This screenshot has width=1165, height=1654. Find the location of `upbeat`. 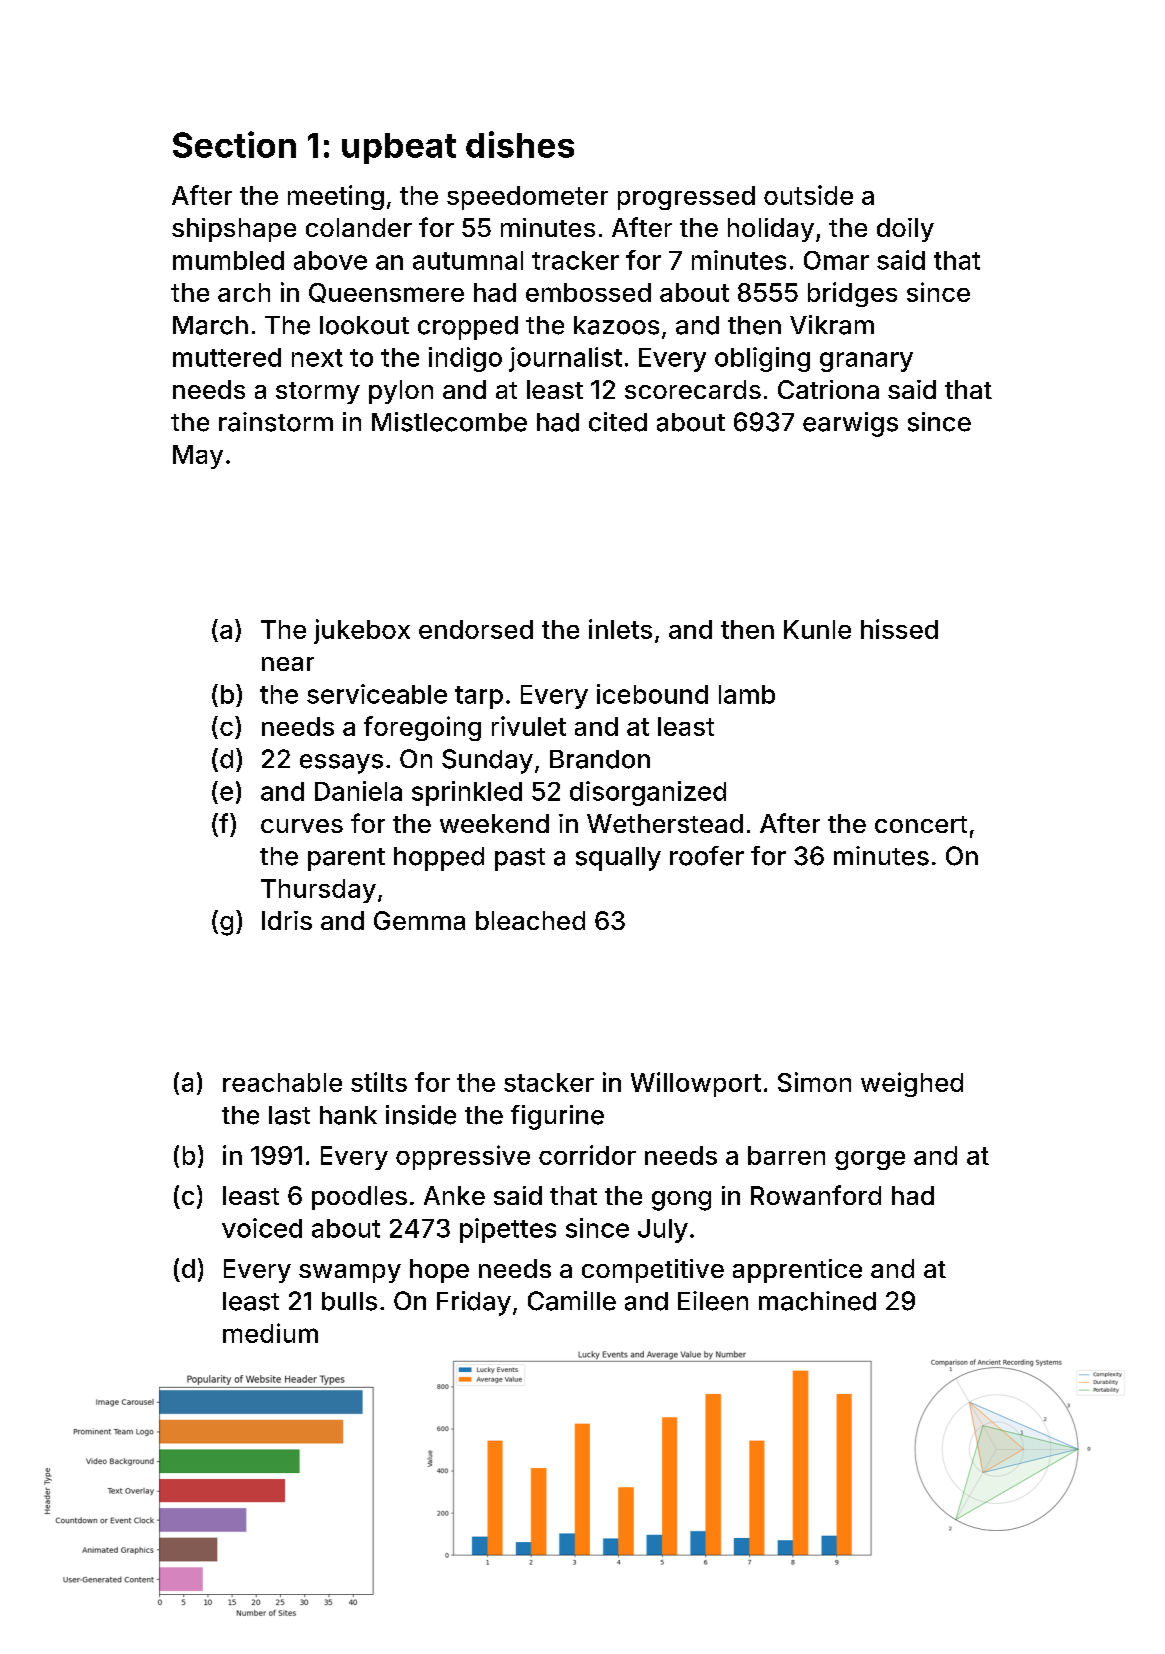

upbeat is located at coordinates (399, 148).
